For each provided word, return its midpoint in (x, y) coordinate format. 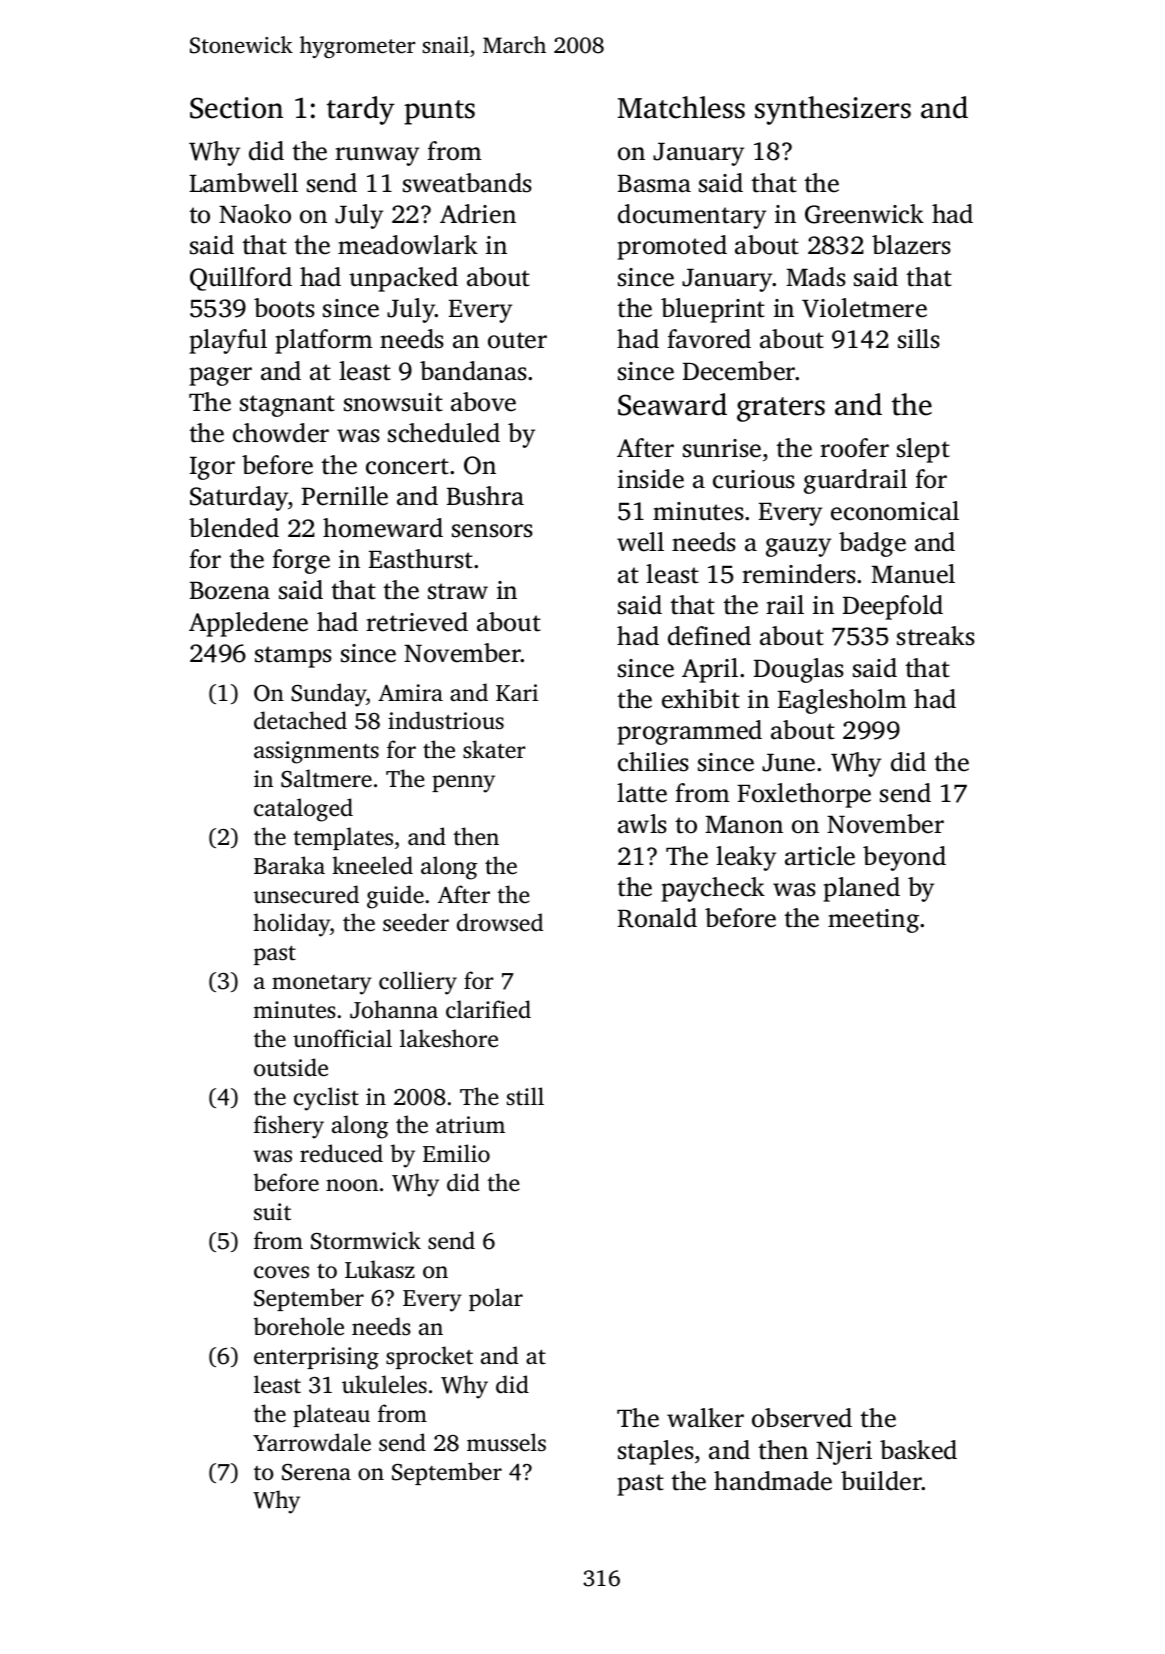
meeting (873, 921)
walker (705, 1418)
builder (881, 1481)
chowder (281, 433)
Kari (517, 693)
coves (281, 1272)
